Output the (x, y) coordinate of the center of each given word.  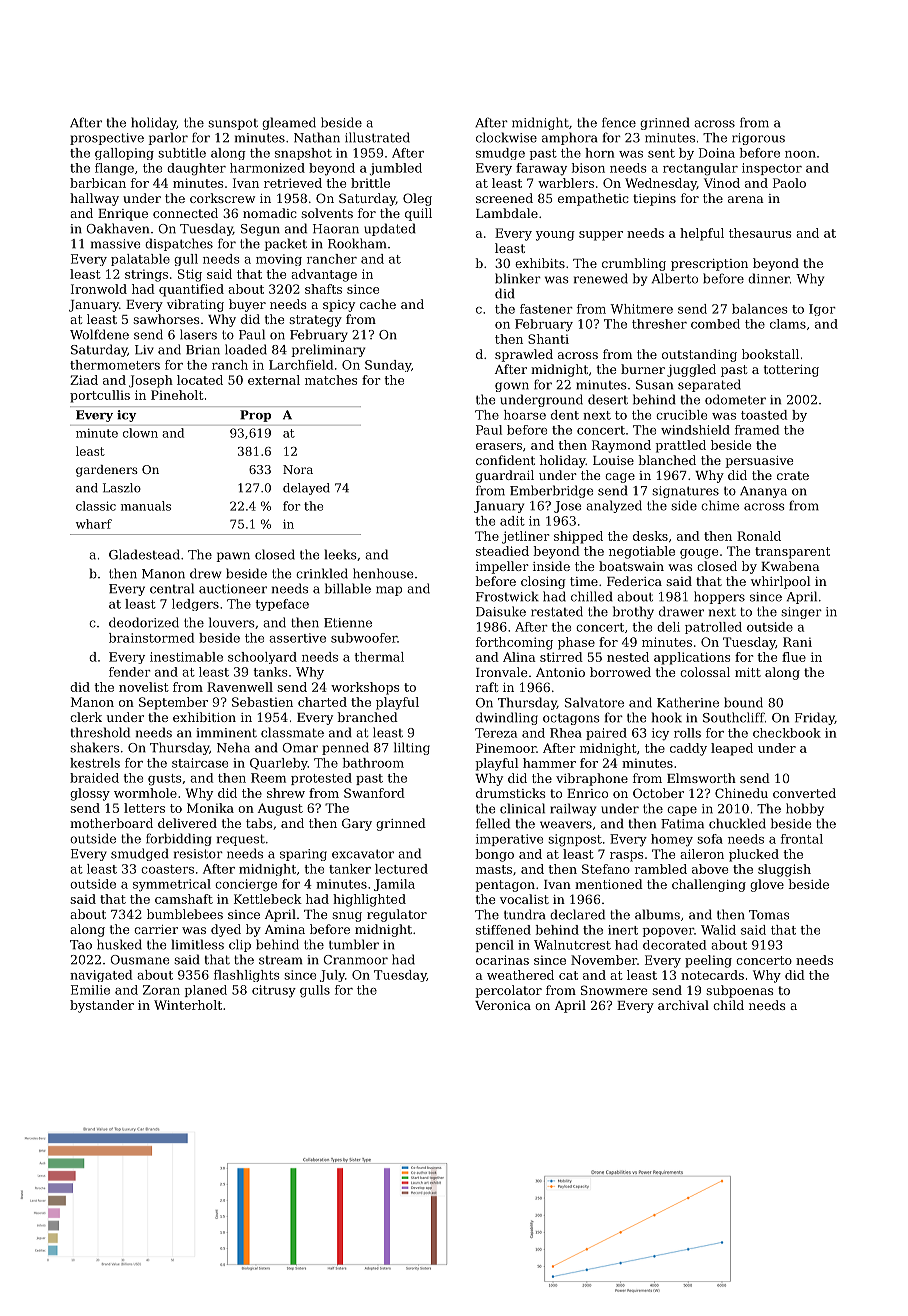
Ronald (759, 536)
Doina (717, 153)
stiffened (503, 930)
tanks (271, 672)
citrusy (274, 991)
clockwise (506, 137)
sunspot (233, 124)
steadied (502, 551)
